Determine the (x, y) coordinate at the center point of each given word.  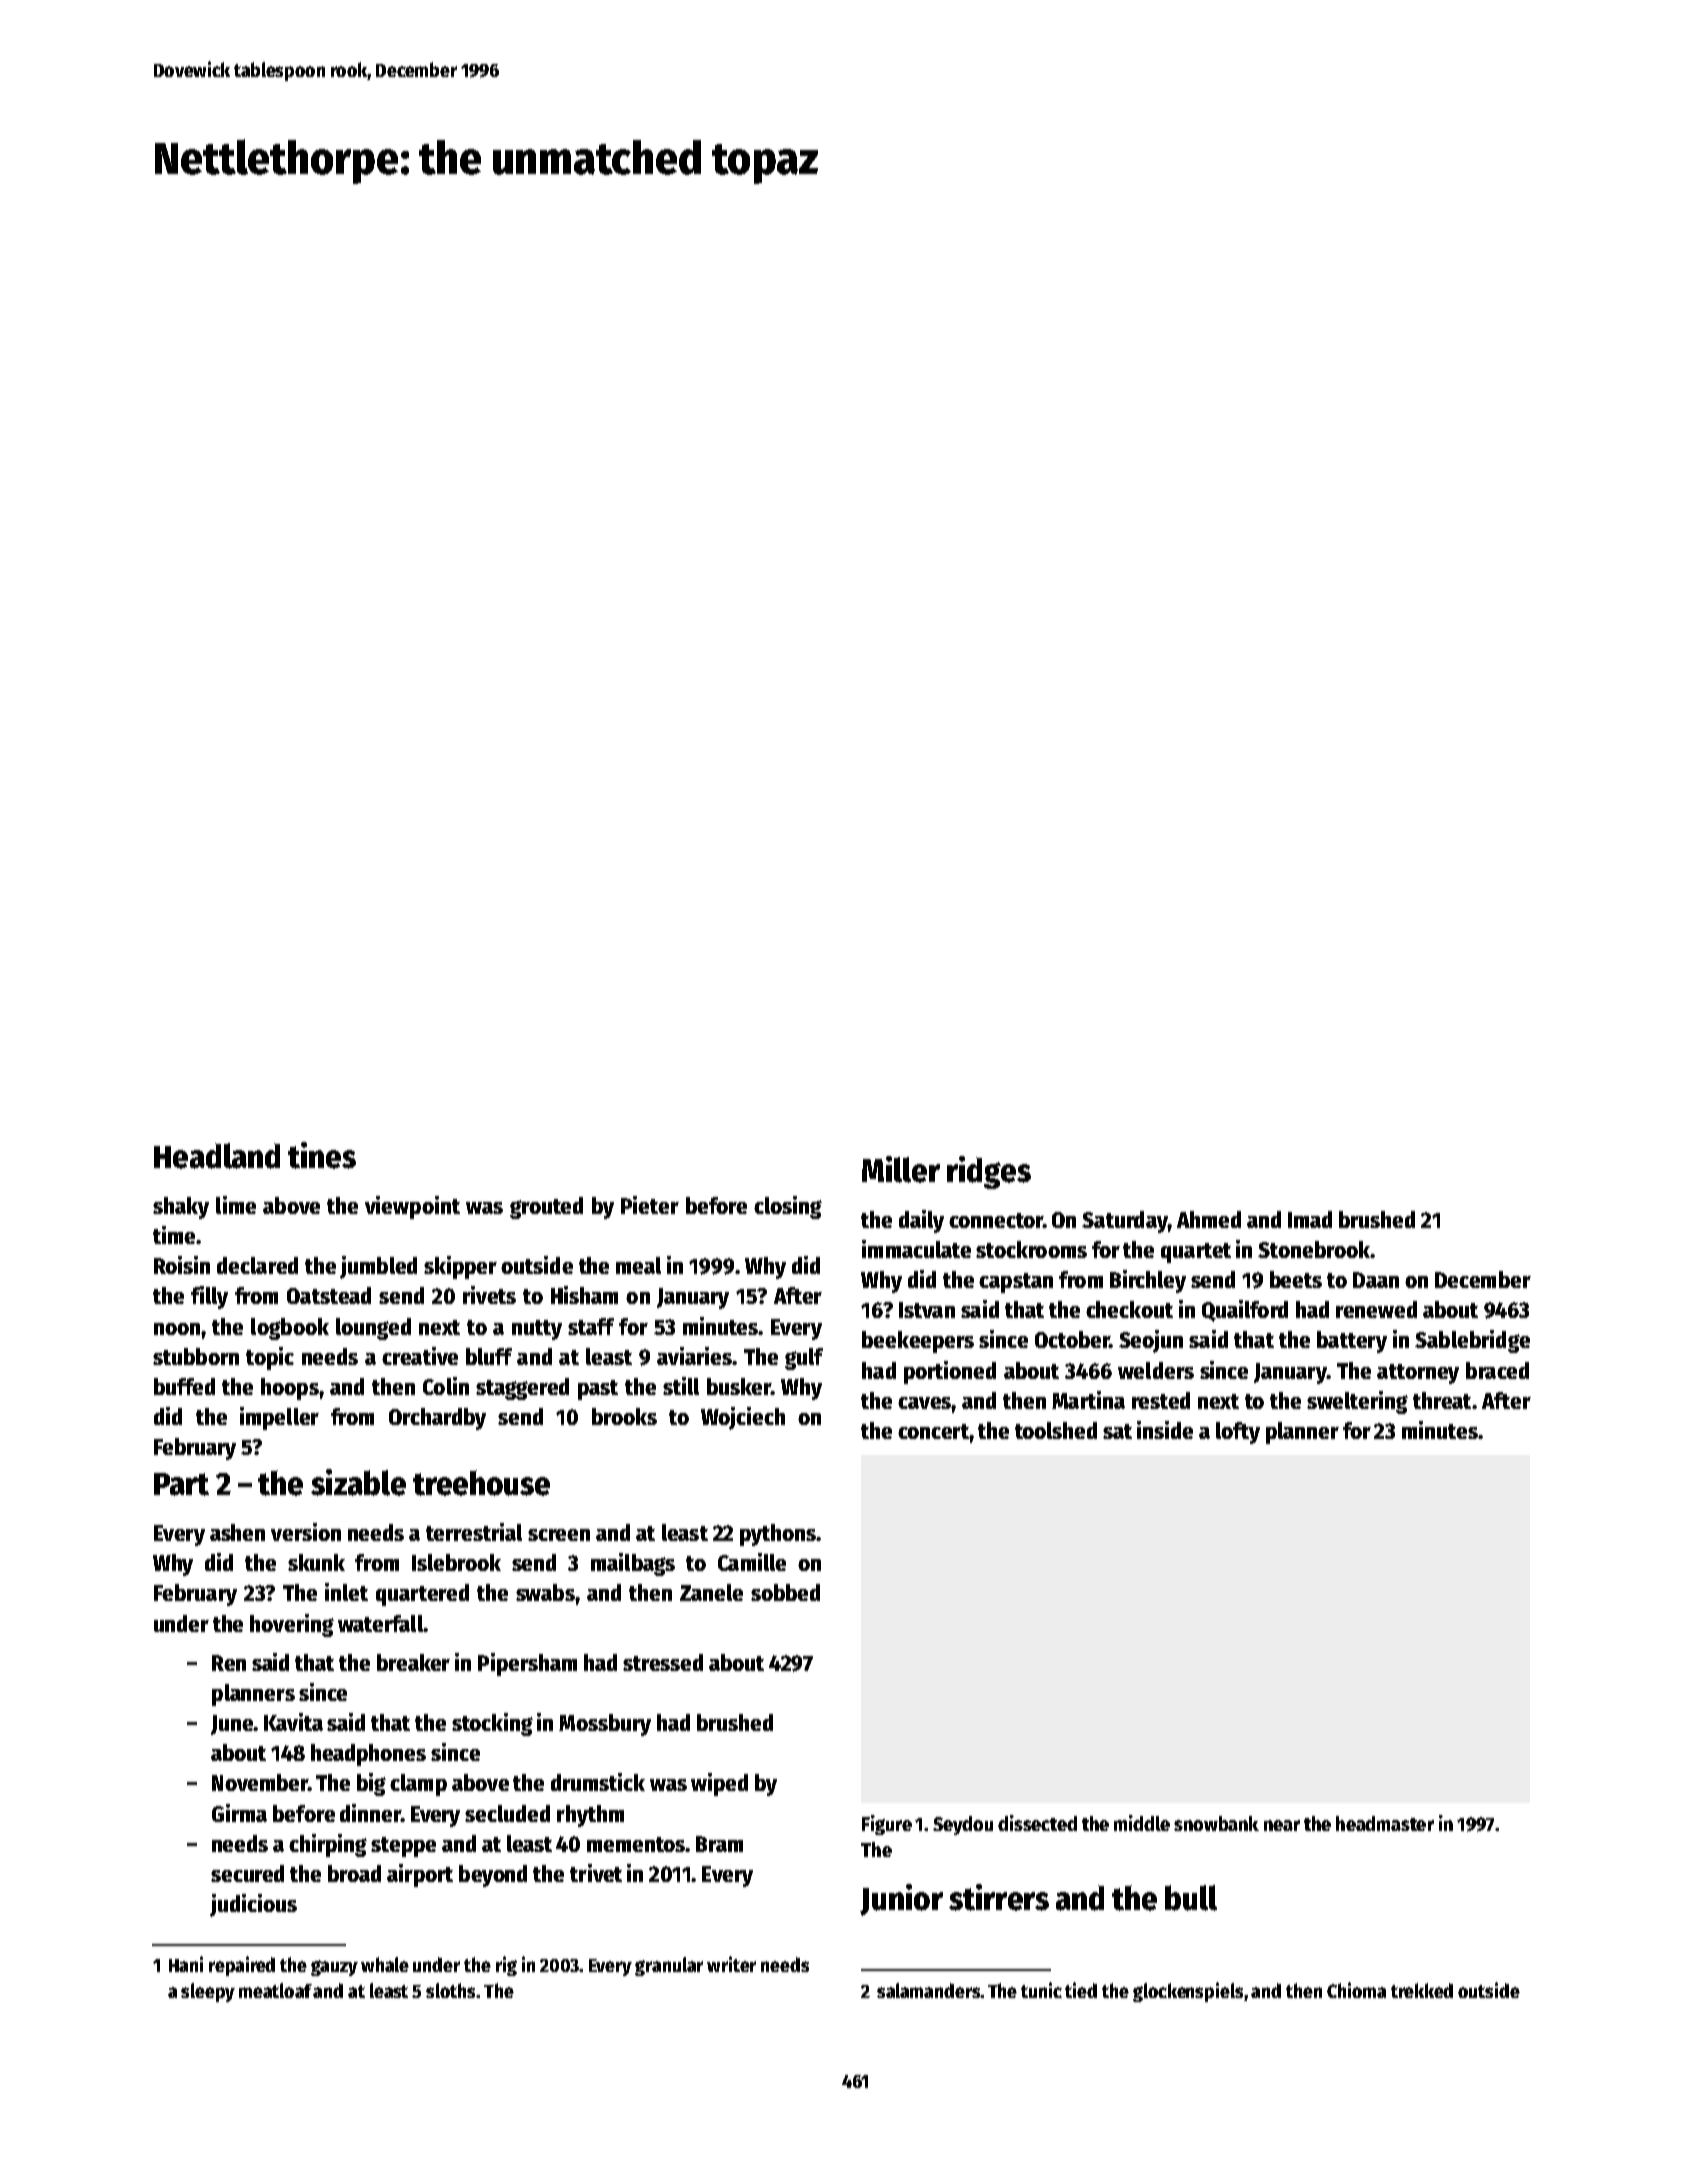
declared (257, 1265)
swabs (545, 1592)
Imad (1310, 1219)
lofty (1238, 1433)
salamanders (928, 1990)
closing (788, 1207)
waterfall (380, 1623)
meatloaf (275, 1990)
